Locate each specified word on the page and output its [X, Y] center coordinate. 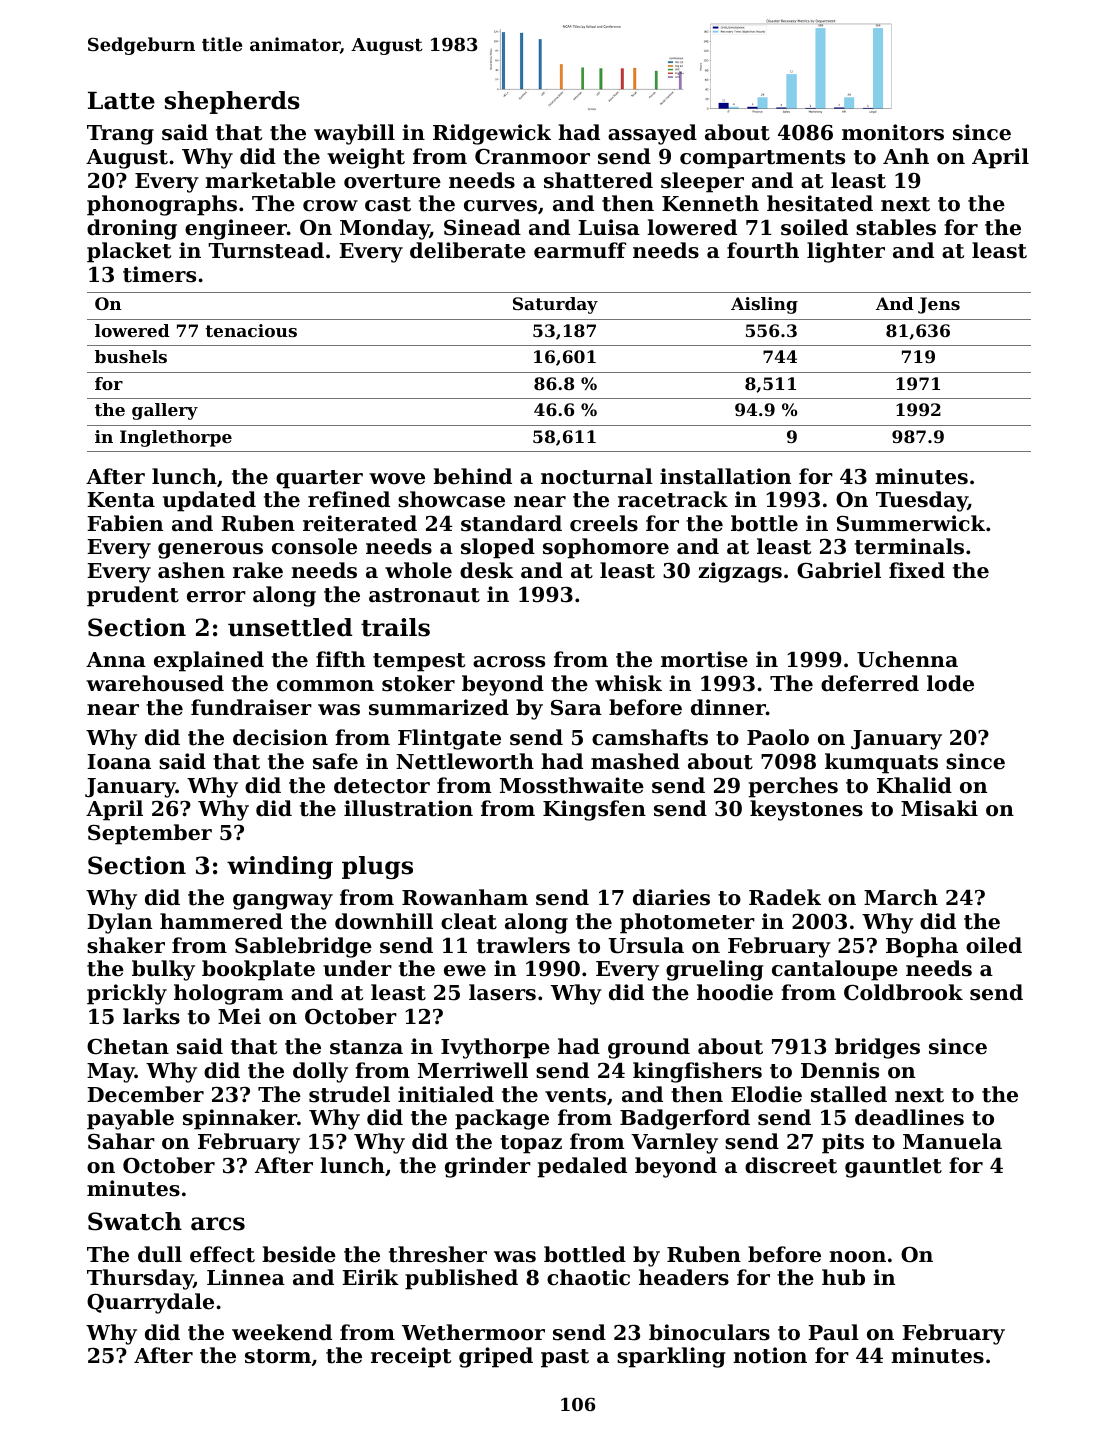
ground [649, 1048]
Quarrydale [150, 1303]
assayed [652, 134]
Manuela [952, 1141]
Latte [121, 101]
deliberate [468, 250]
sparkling [671, 1357]
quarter [319, 479]
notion [770, 1355]
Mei [239, 1016]
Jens [939, 305]
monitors [893, 132]
